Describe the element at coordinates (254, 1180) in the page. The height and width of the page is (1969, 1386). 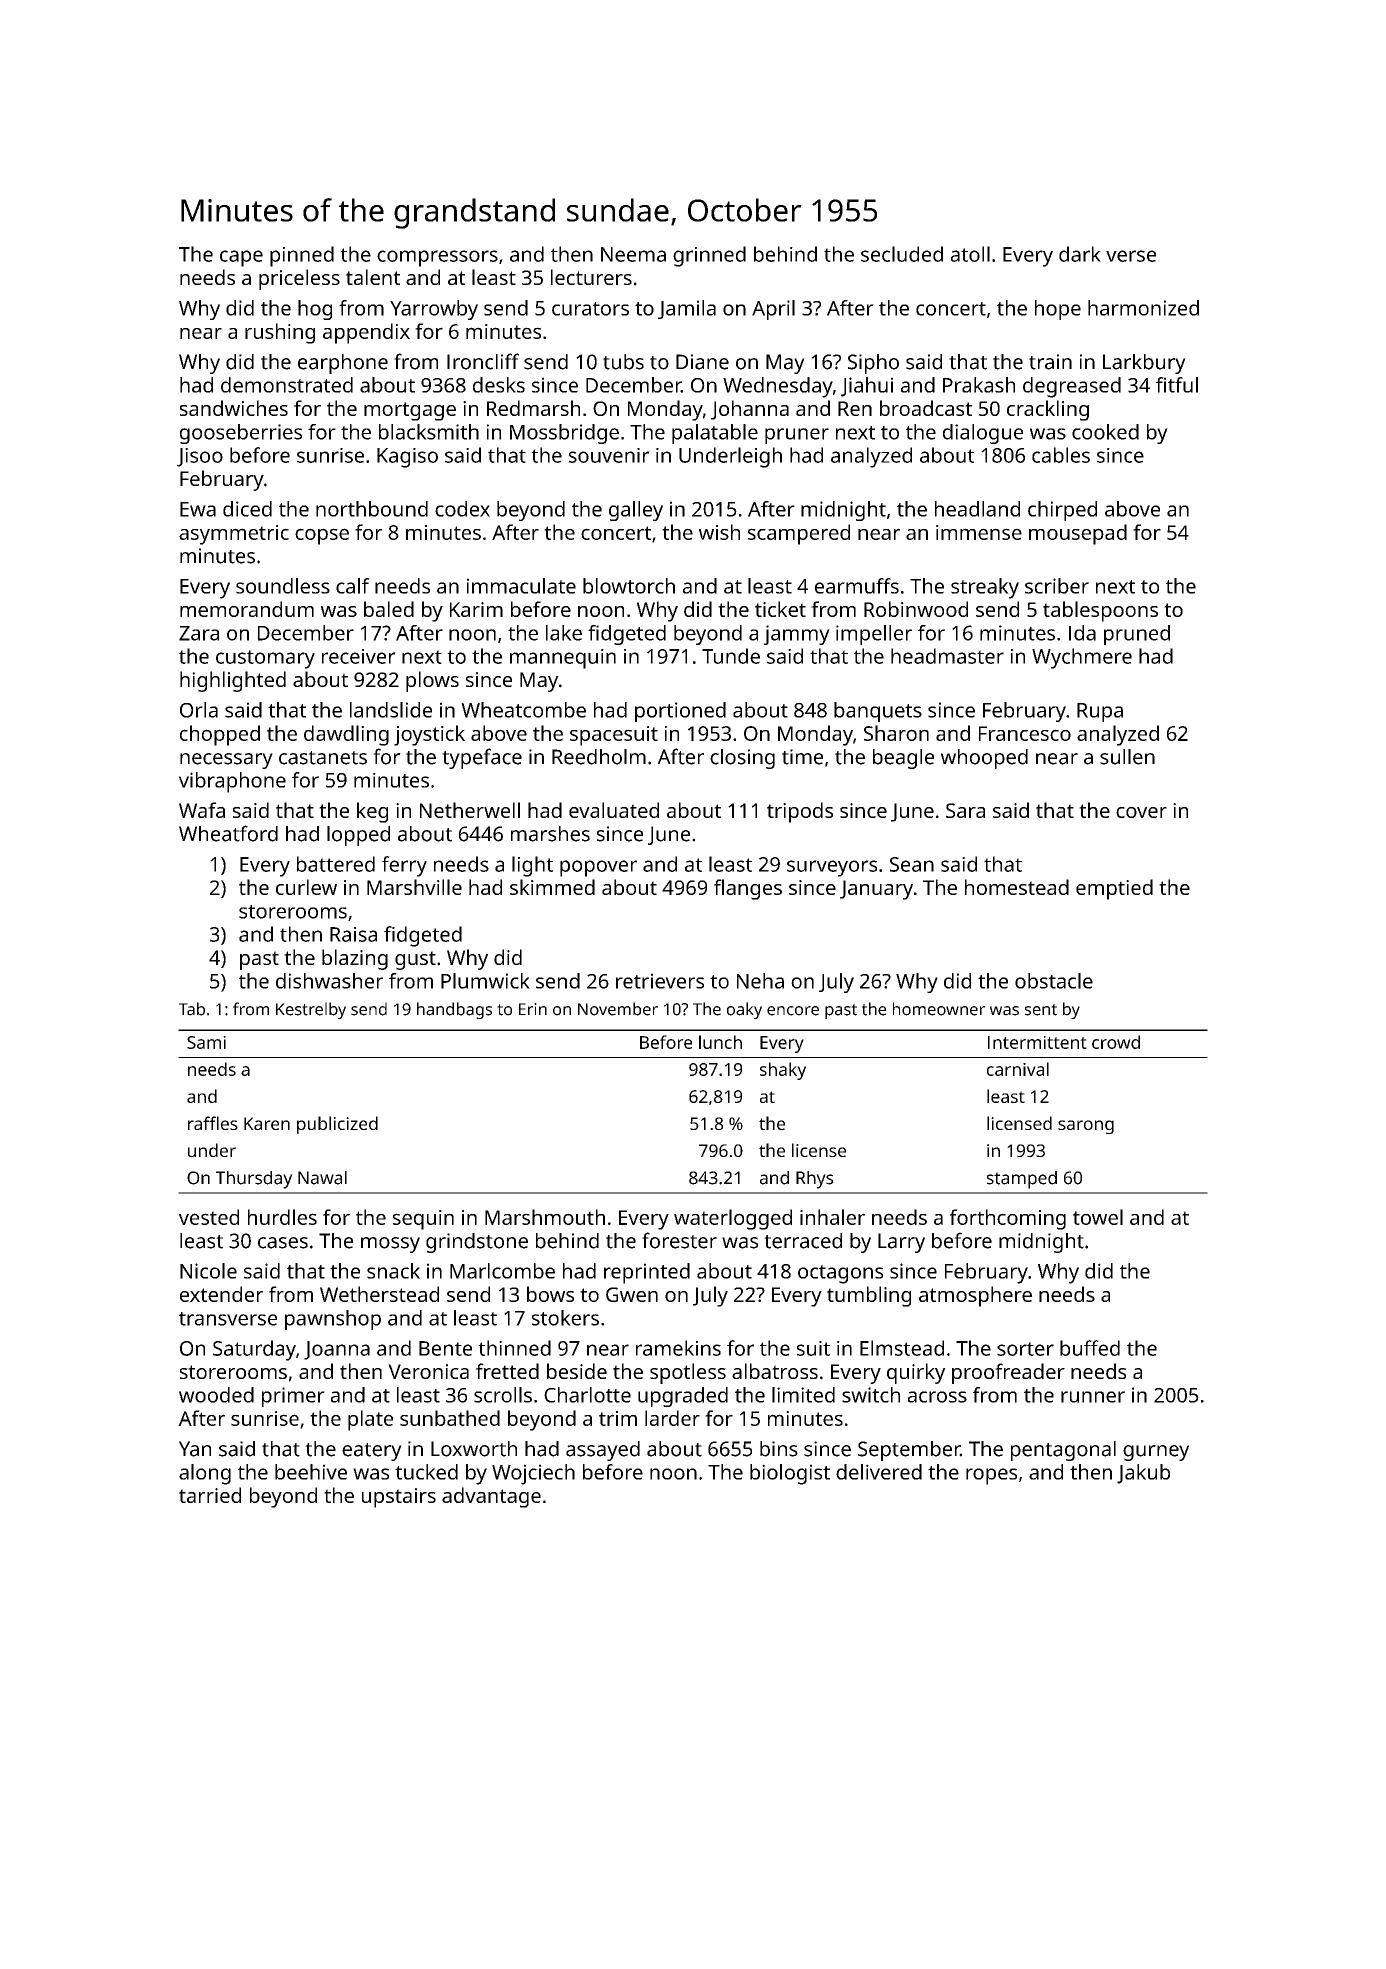
I see `Thursday` at that location.
